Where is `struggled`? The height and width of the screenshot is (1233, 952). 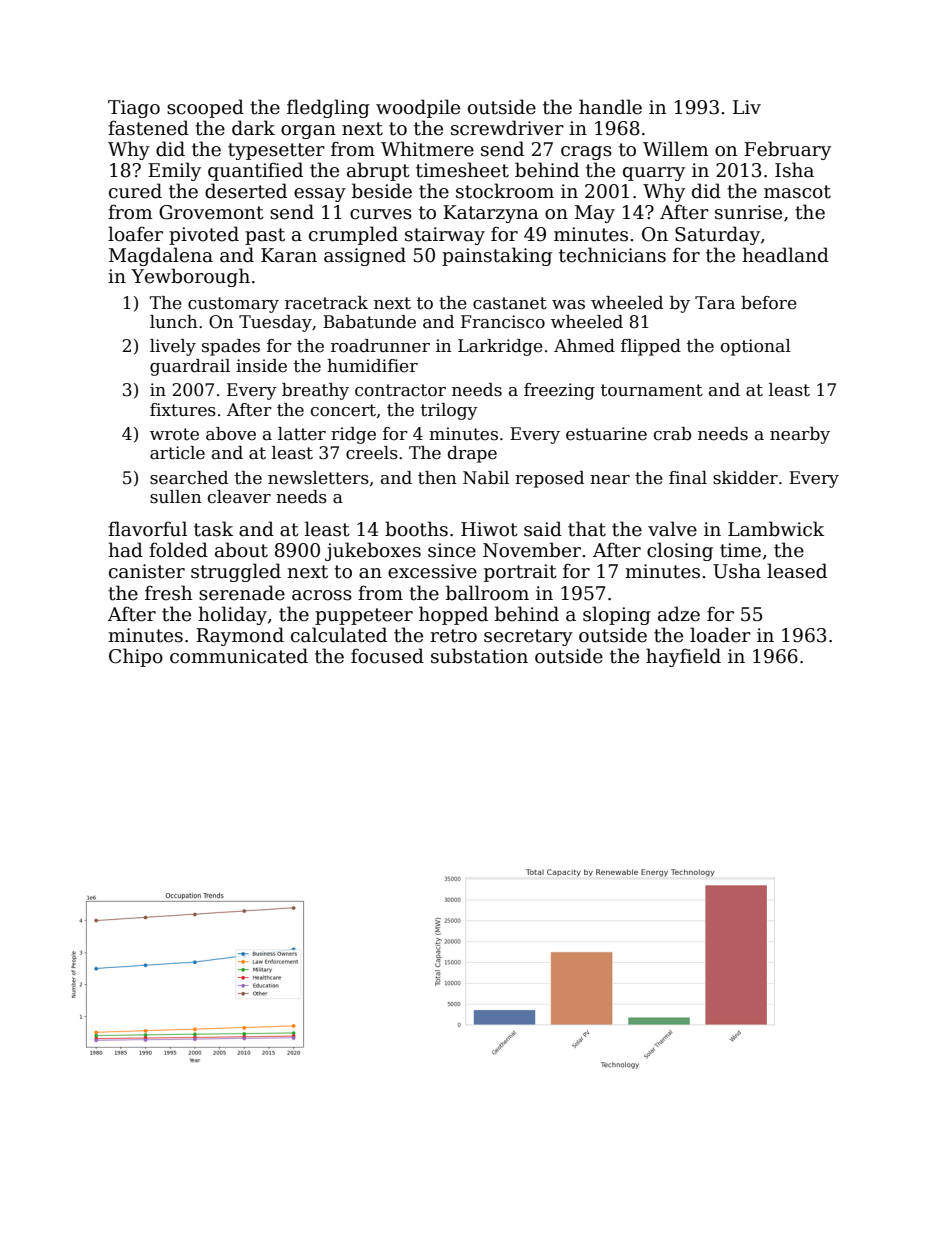 struggled is located at coordinates (236, 572).
